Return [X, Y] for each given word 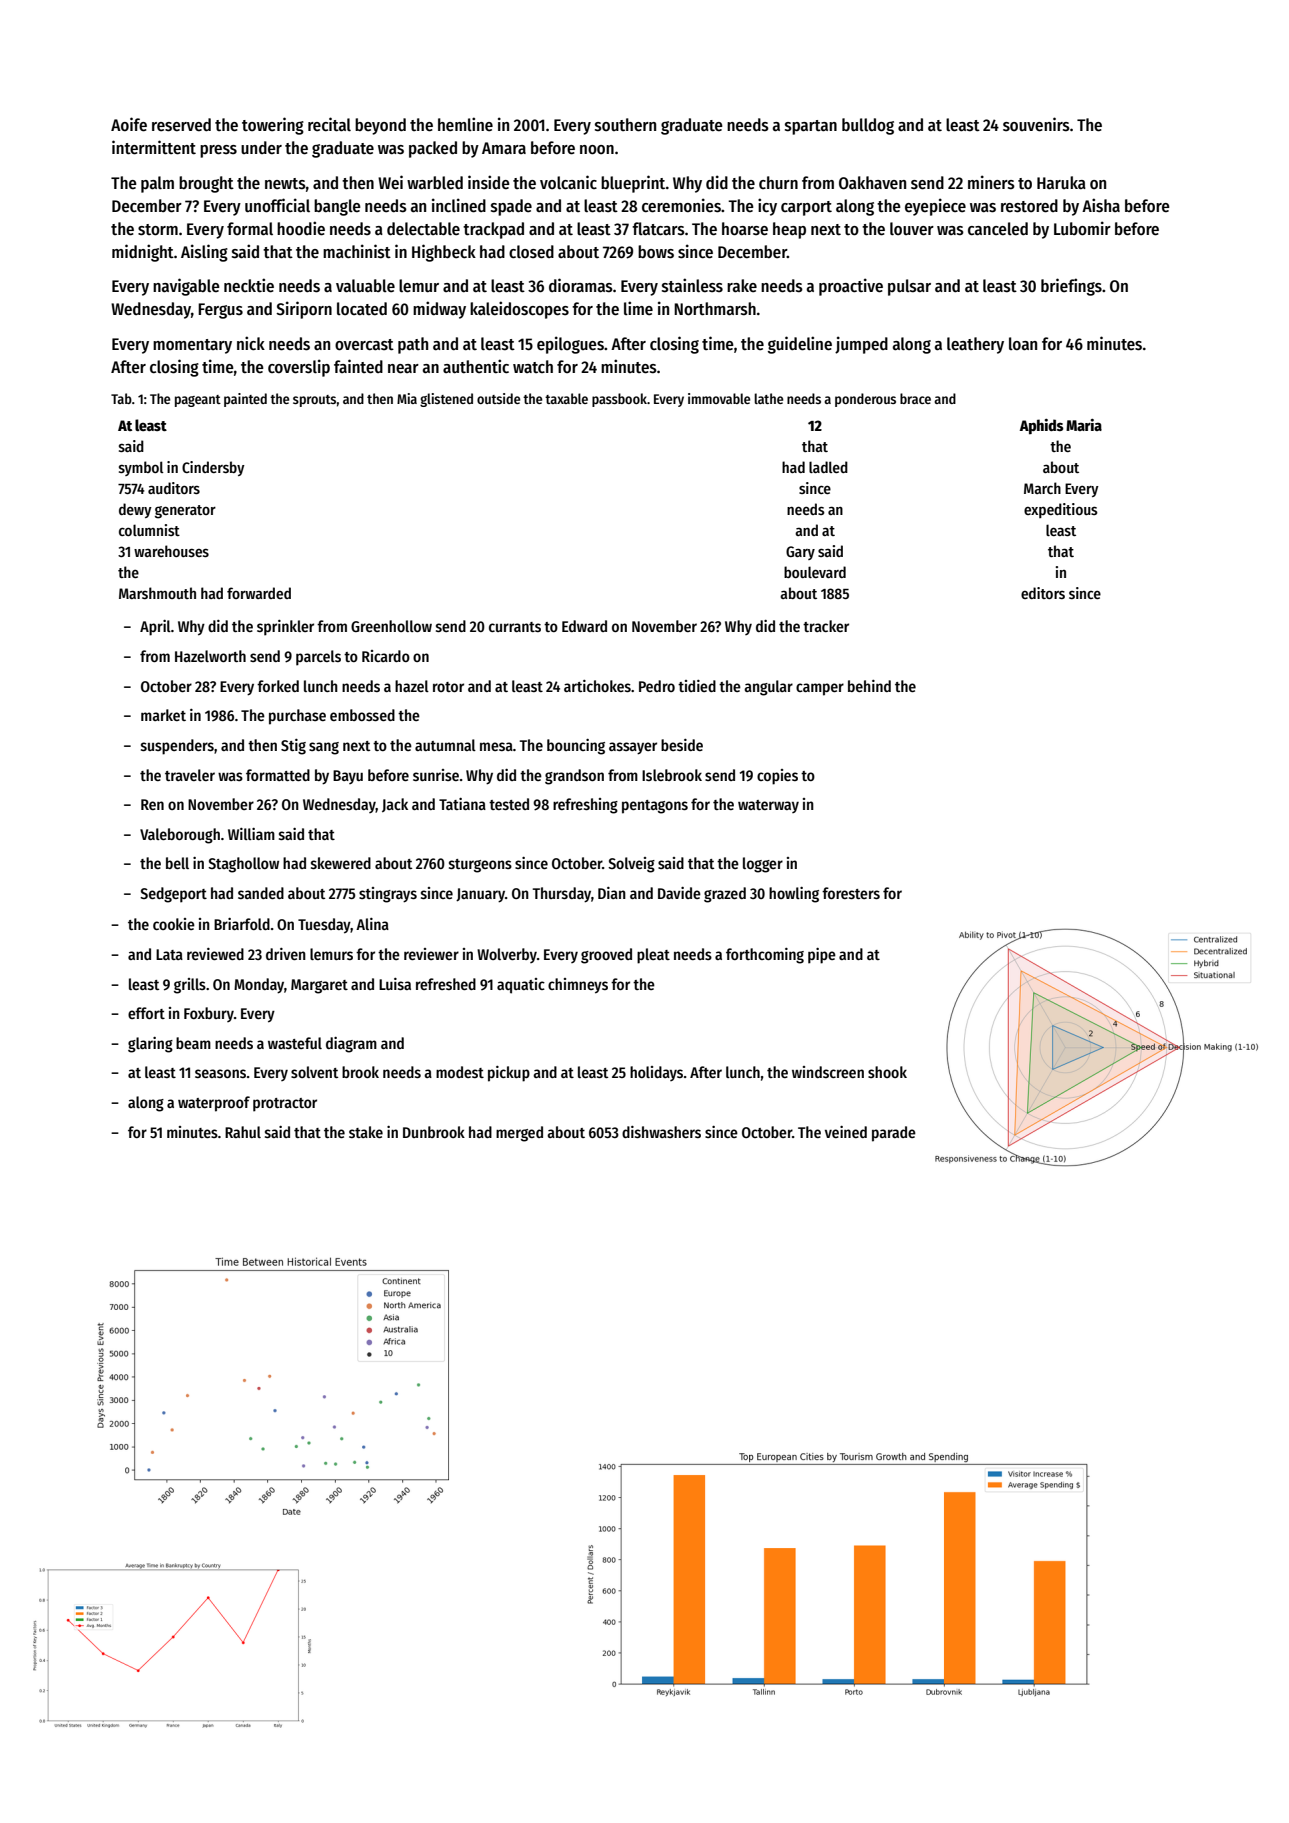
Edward [584, 626]
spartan [811, 127]
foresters [851, 893]
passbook [619, 400]
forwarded [259, 593]
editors [1043, 593]
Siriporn [304, 310]
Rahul [243, 1132]
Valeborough [180, 836]
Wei [390, 182]
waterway [768, 806]
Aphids [1042, 427]
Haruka [1061, 183]
